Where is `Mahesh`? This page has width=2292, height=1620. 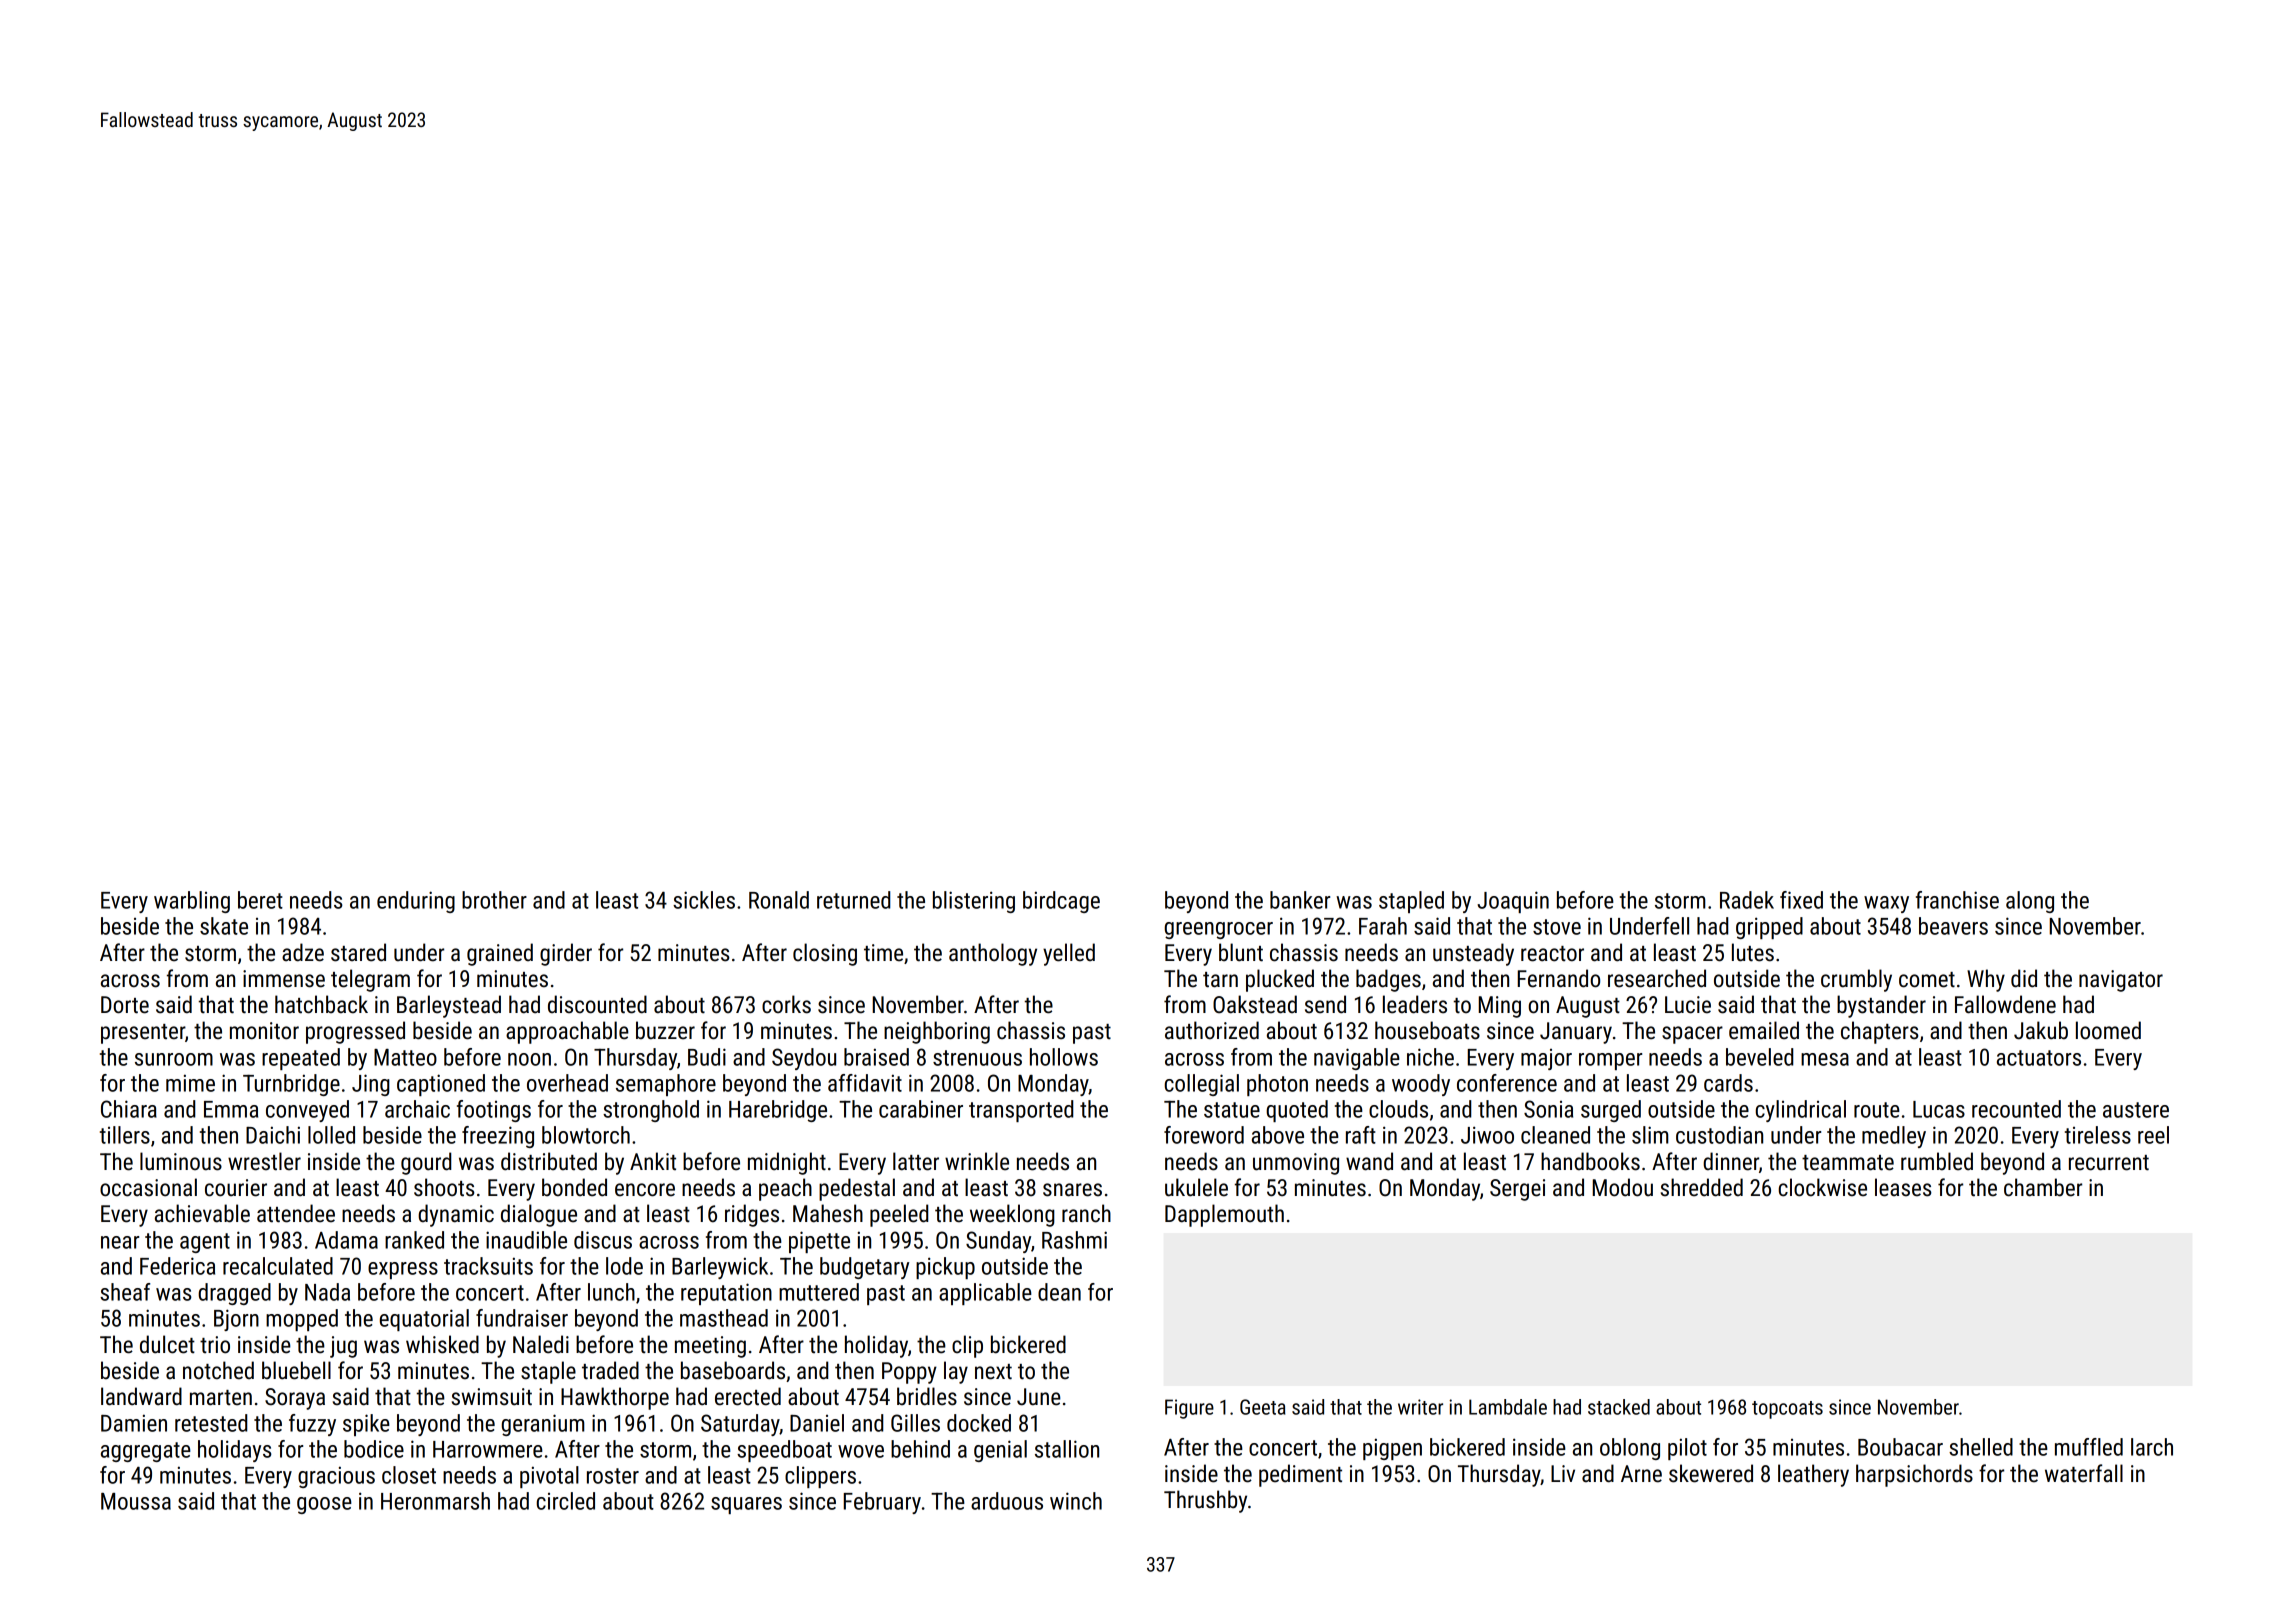
Mahesh is located at coordinates (828, 1213).
